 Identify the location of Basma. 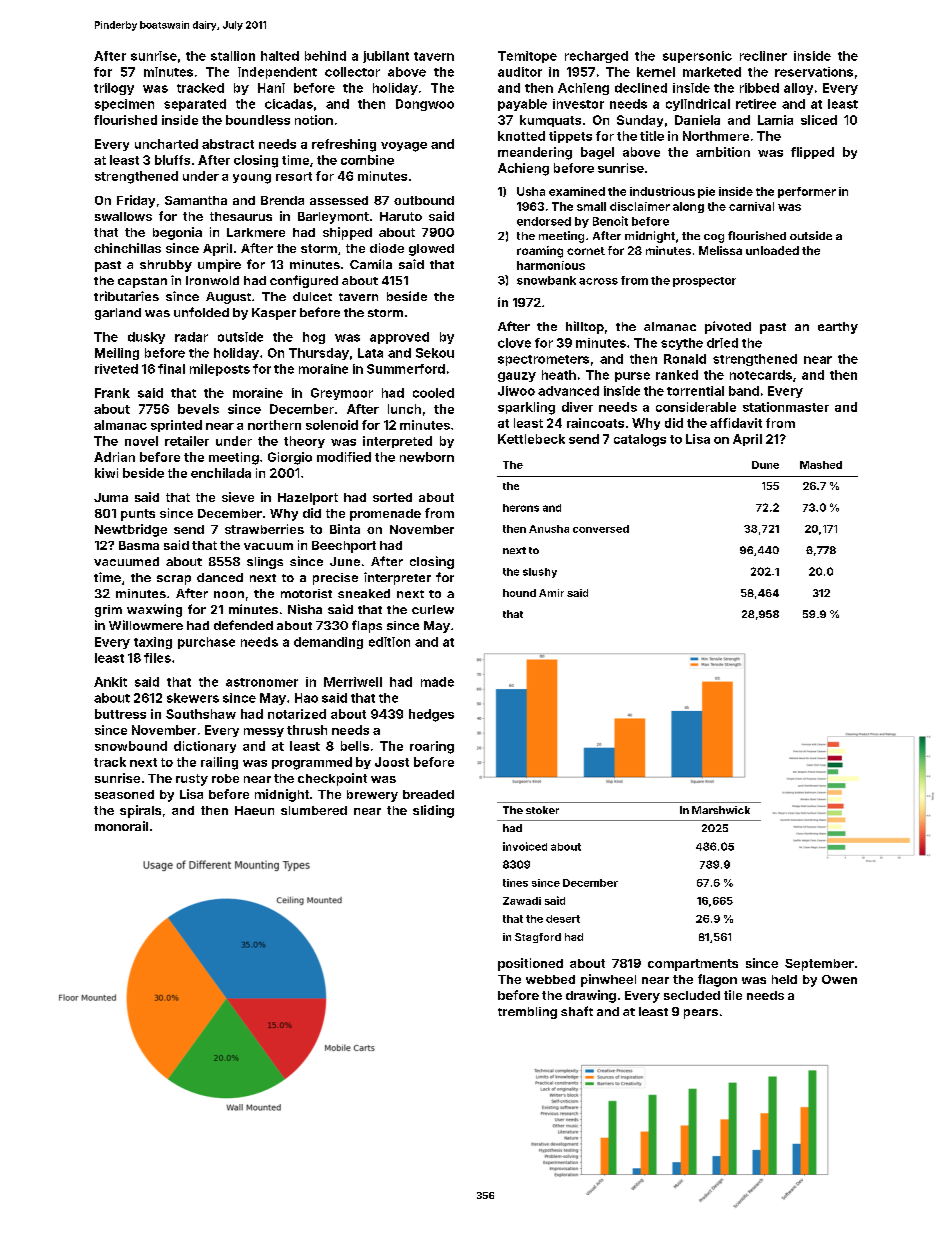
(139, 545).
